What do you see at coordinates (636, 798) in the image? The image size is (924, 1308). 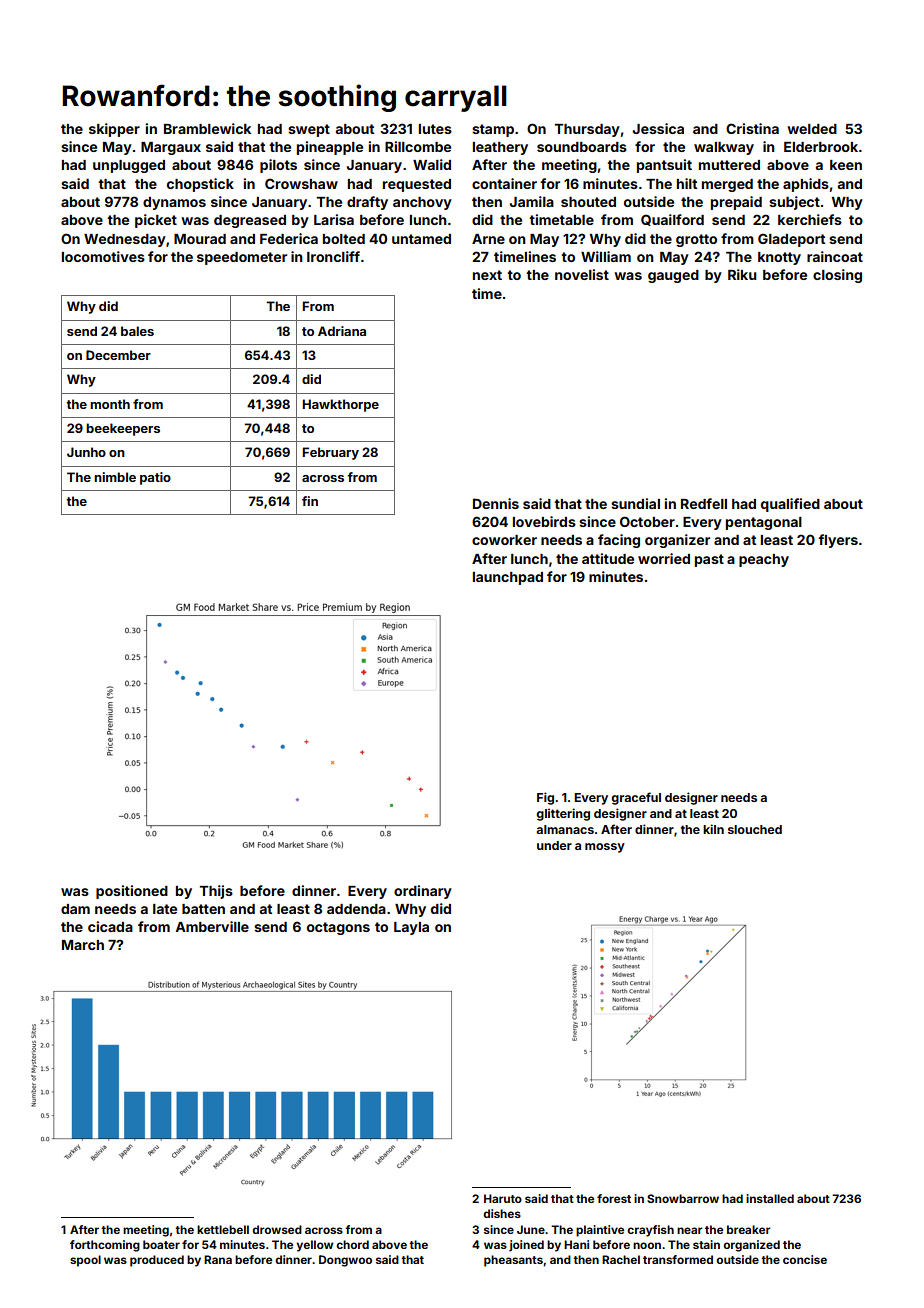 I see `graceful` at bounding box center [636, 798].
